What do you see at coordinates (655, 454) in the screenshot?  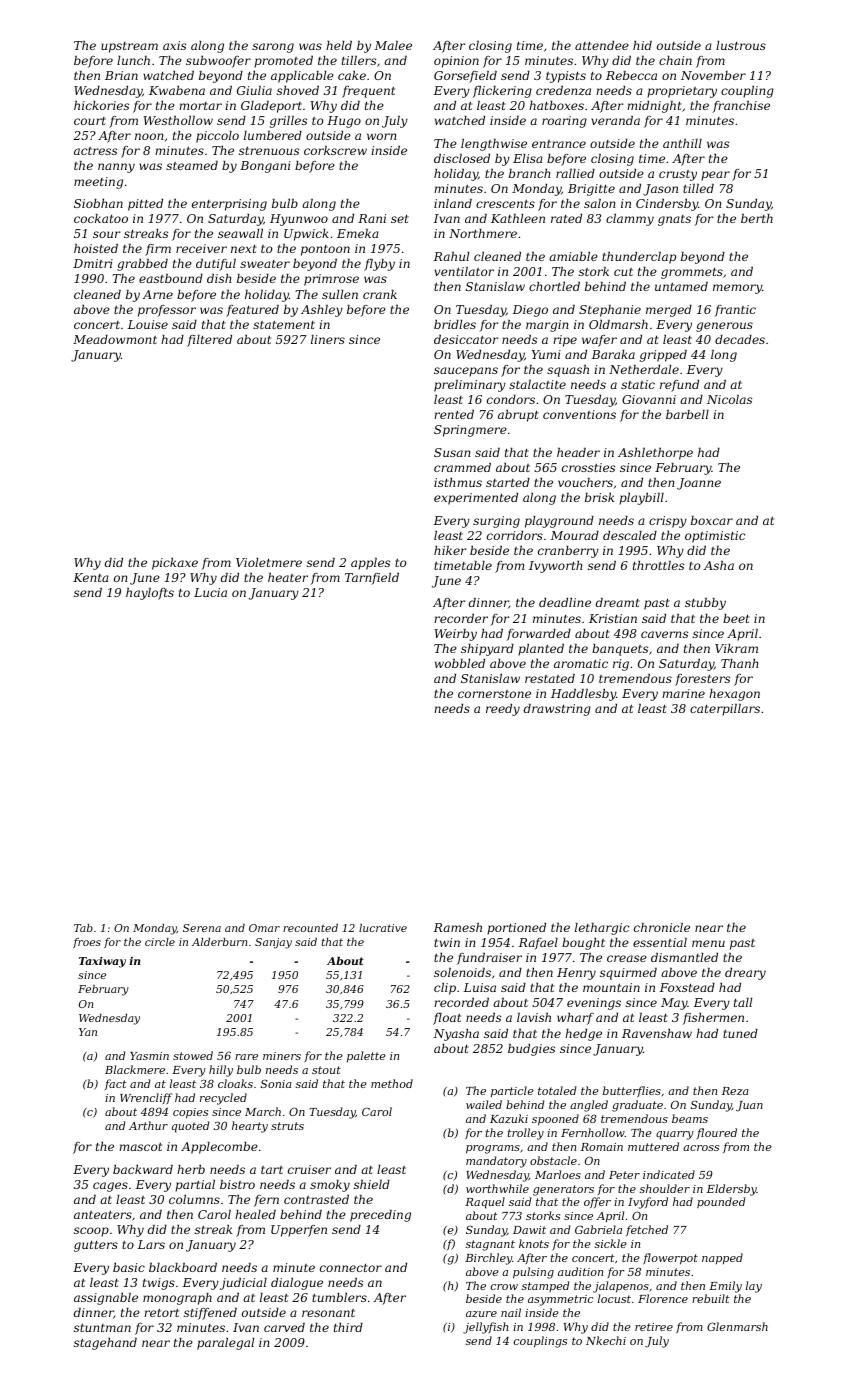 I see `Ashlethorpe` at bounding box center [655, 454].
